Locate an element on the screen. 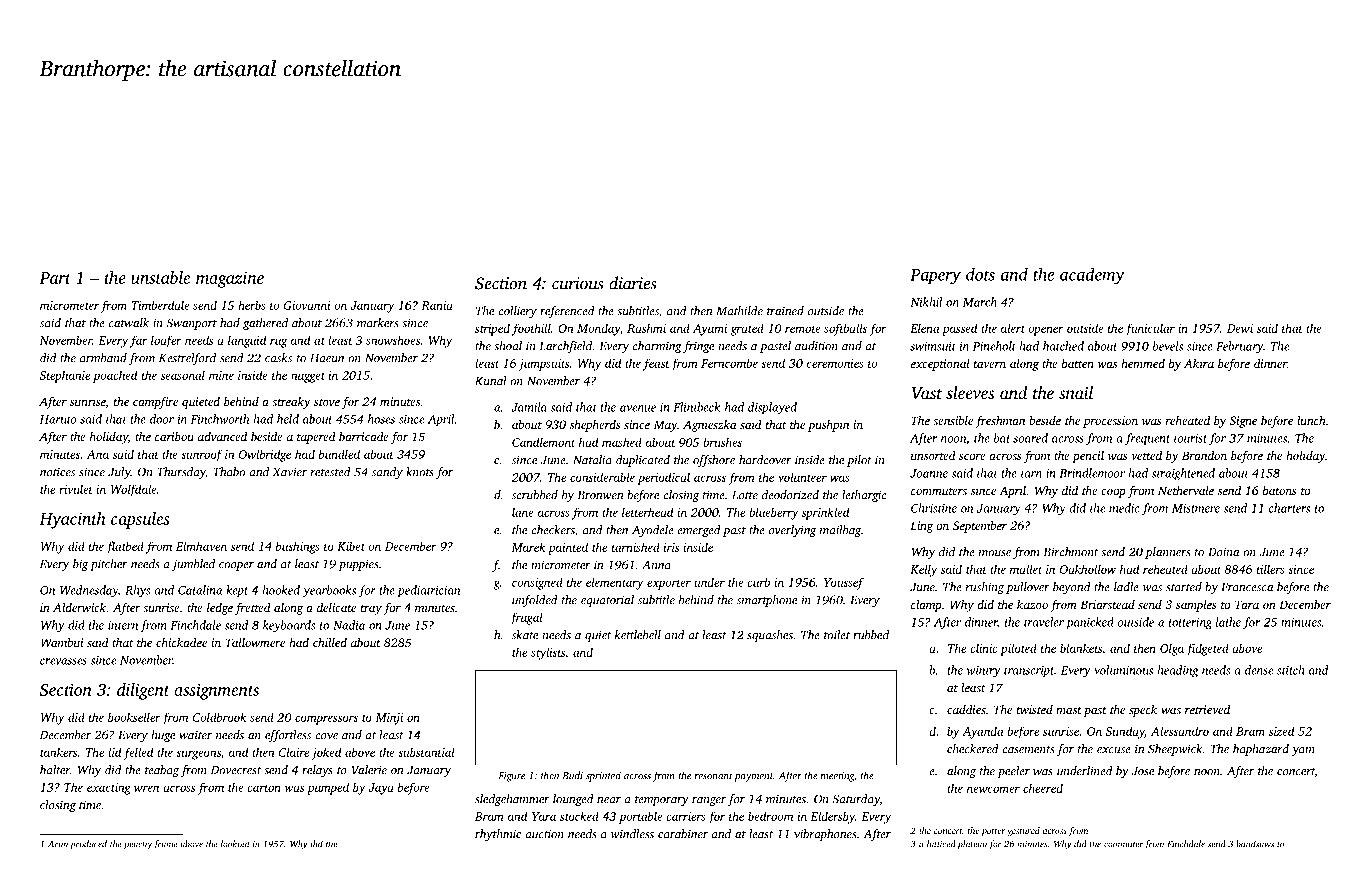 This screenshot has height=887, width=1372. stitch is located at coordinates (1291, 670).
